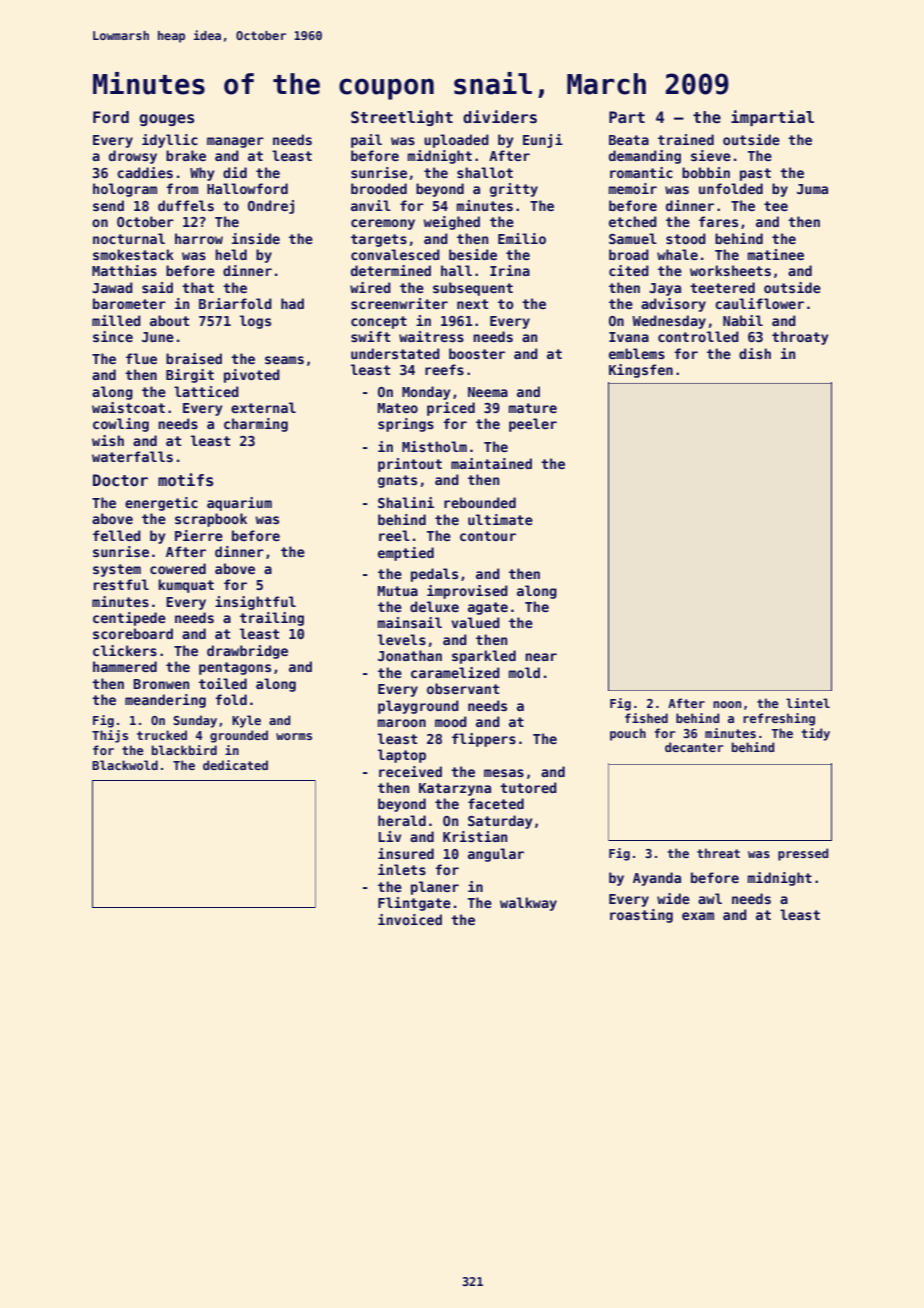 The width and height of the screenshot is (924, 1308). What do you see at coordinates (500, 519) in the screenshot?
I see `ultimate` at bounding box center [500, 519].
